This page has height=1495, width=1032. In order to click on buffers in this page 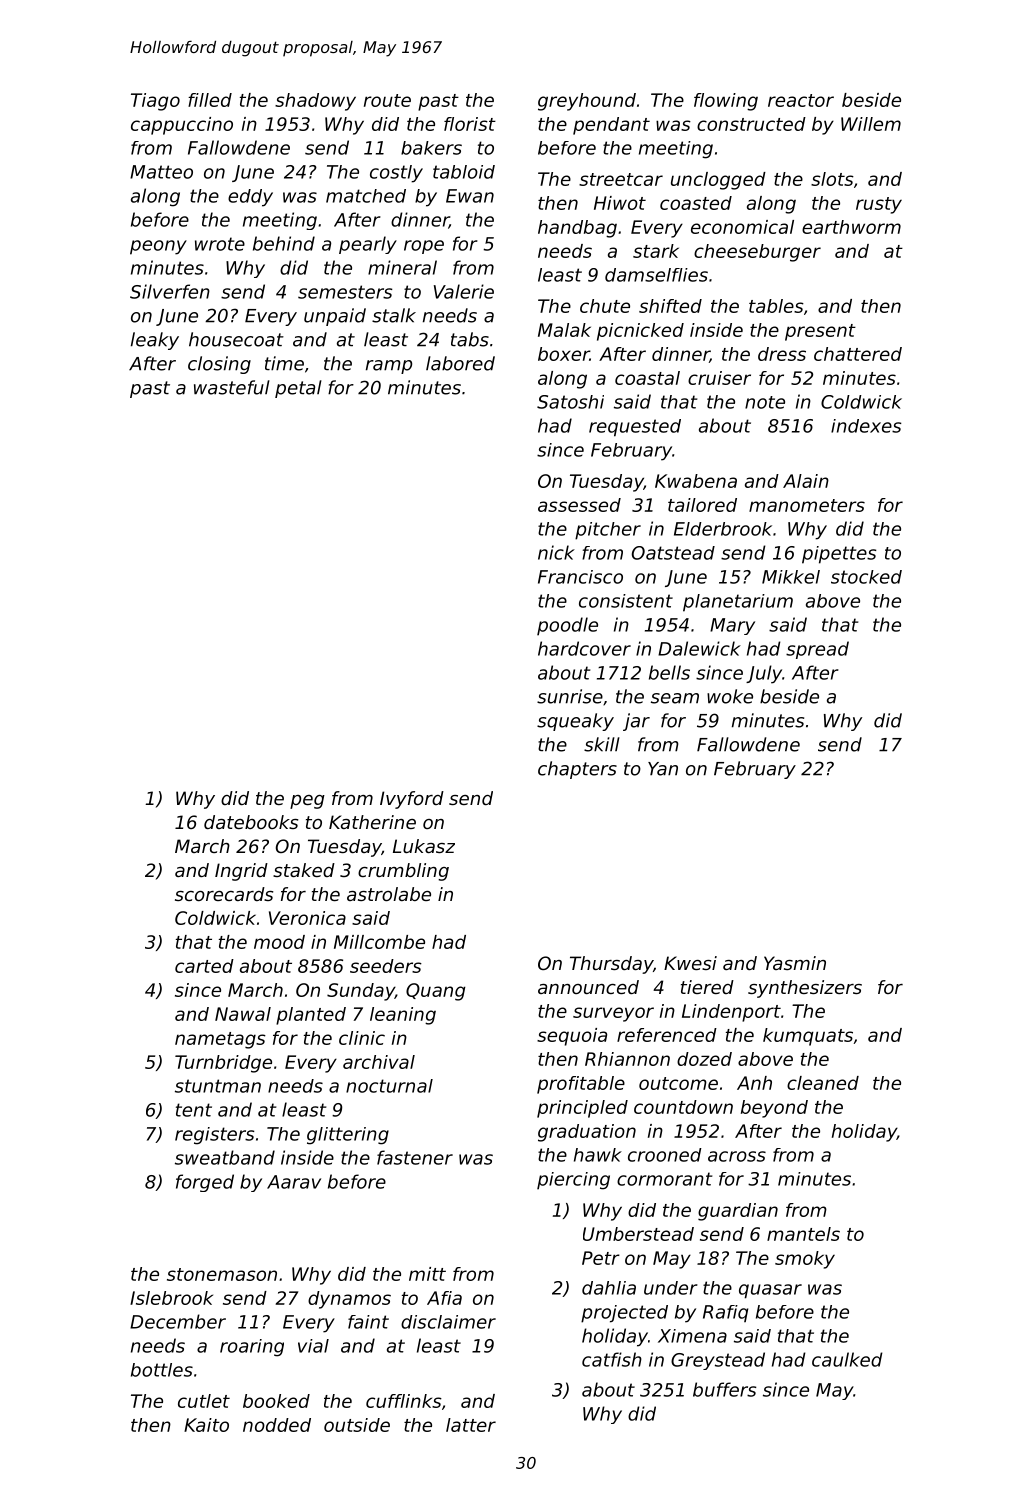, I will do `click(724, 1389)`.
